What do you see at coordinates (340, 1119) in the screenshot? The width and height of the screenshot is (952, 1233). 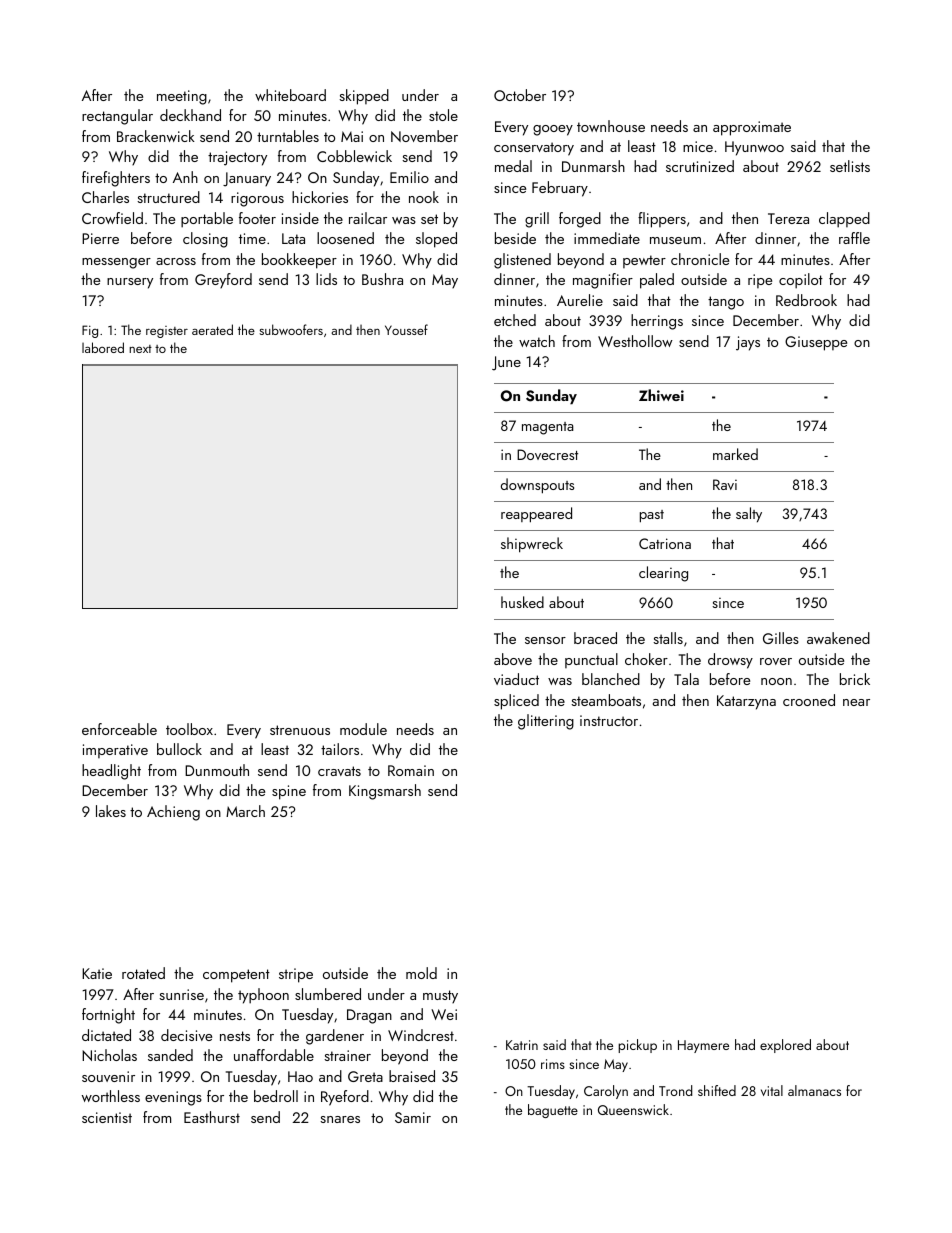 I see `snares` at bounding box center [340, 1119].
